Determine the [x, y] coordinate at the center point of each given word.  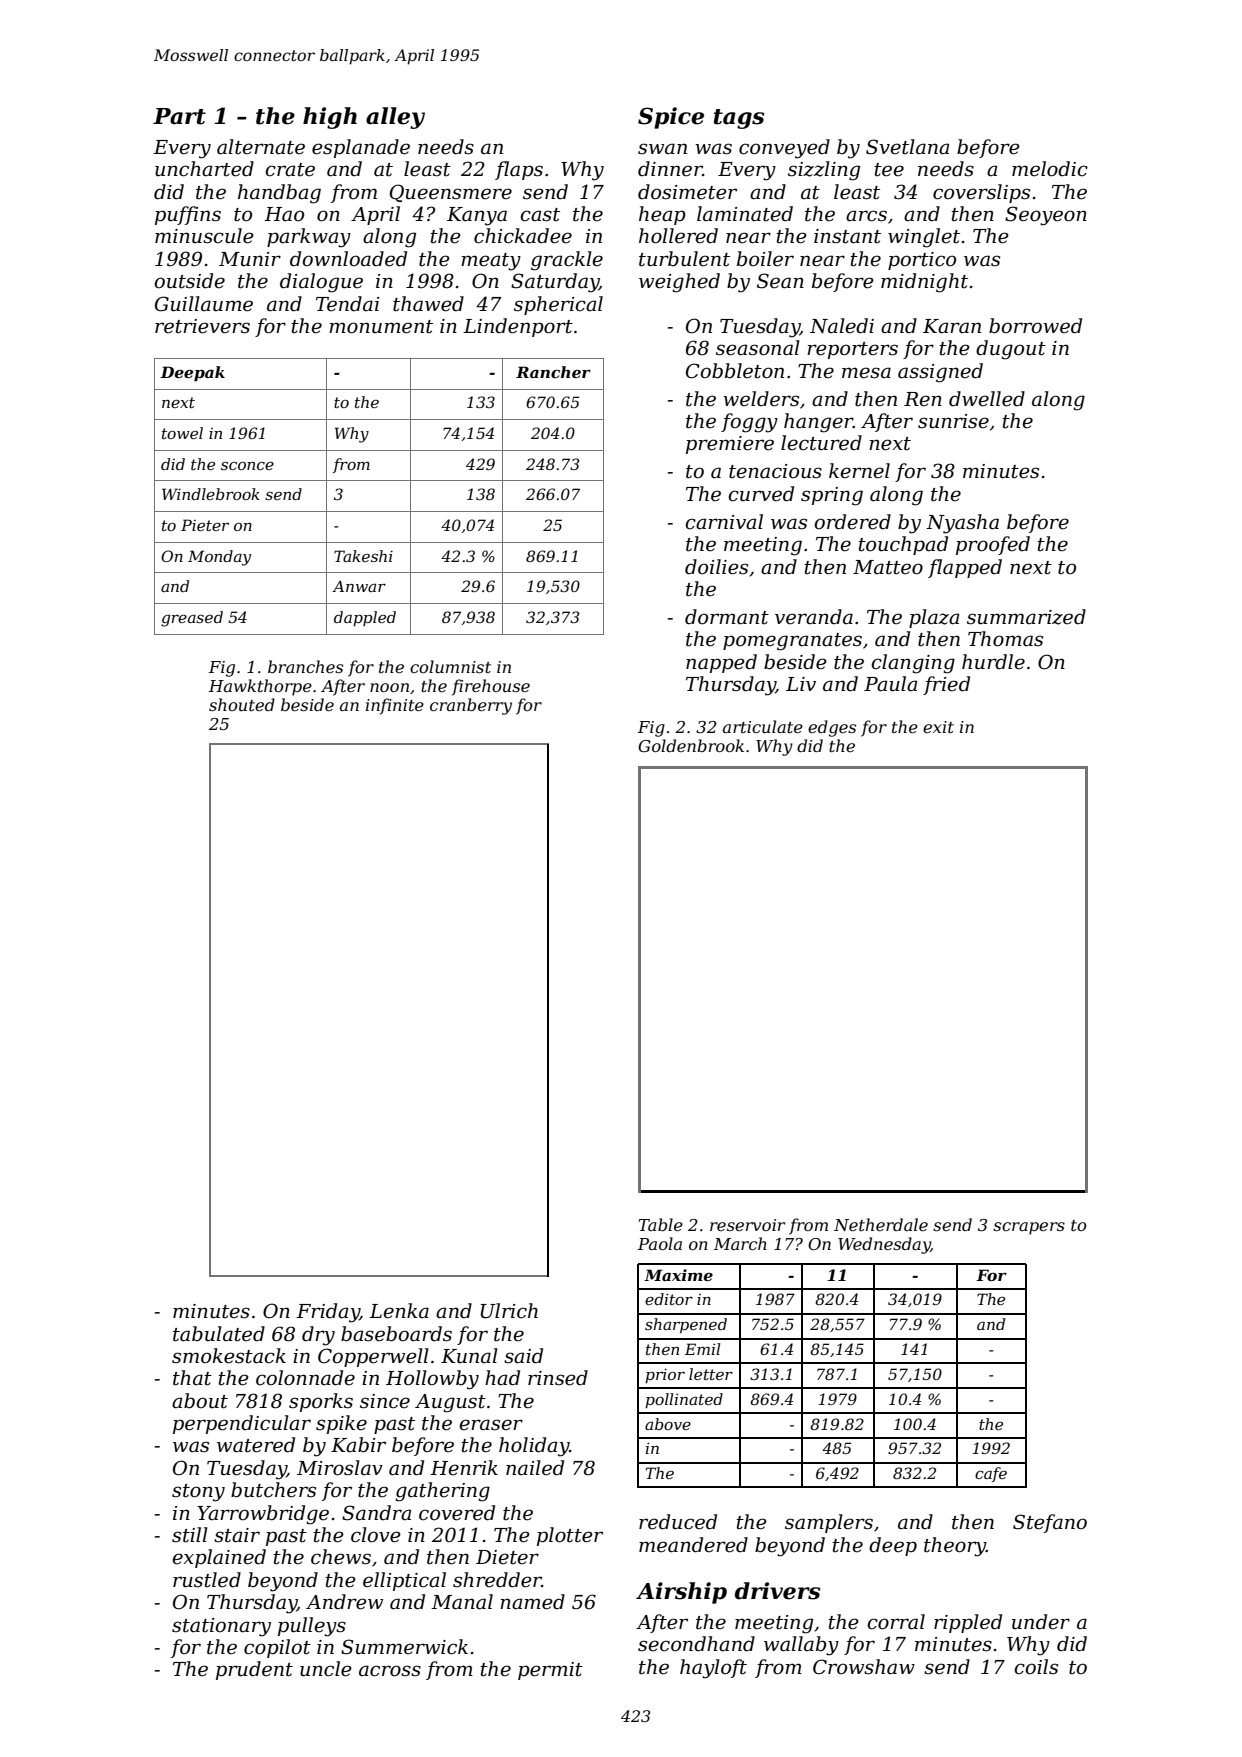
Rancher [553, 372]
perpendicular [242, 1424]
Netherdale [881, 1224]
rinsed [558, 1378]
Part [179, 116]
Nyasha [962, 524]
